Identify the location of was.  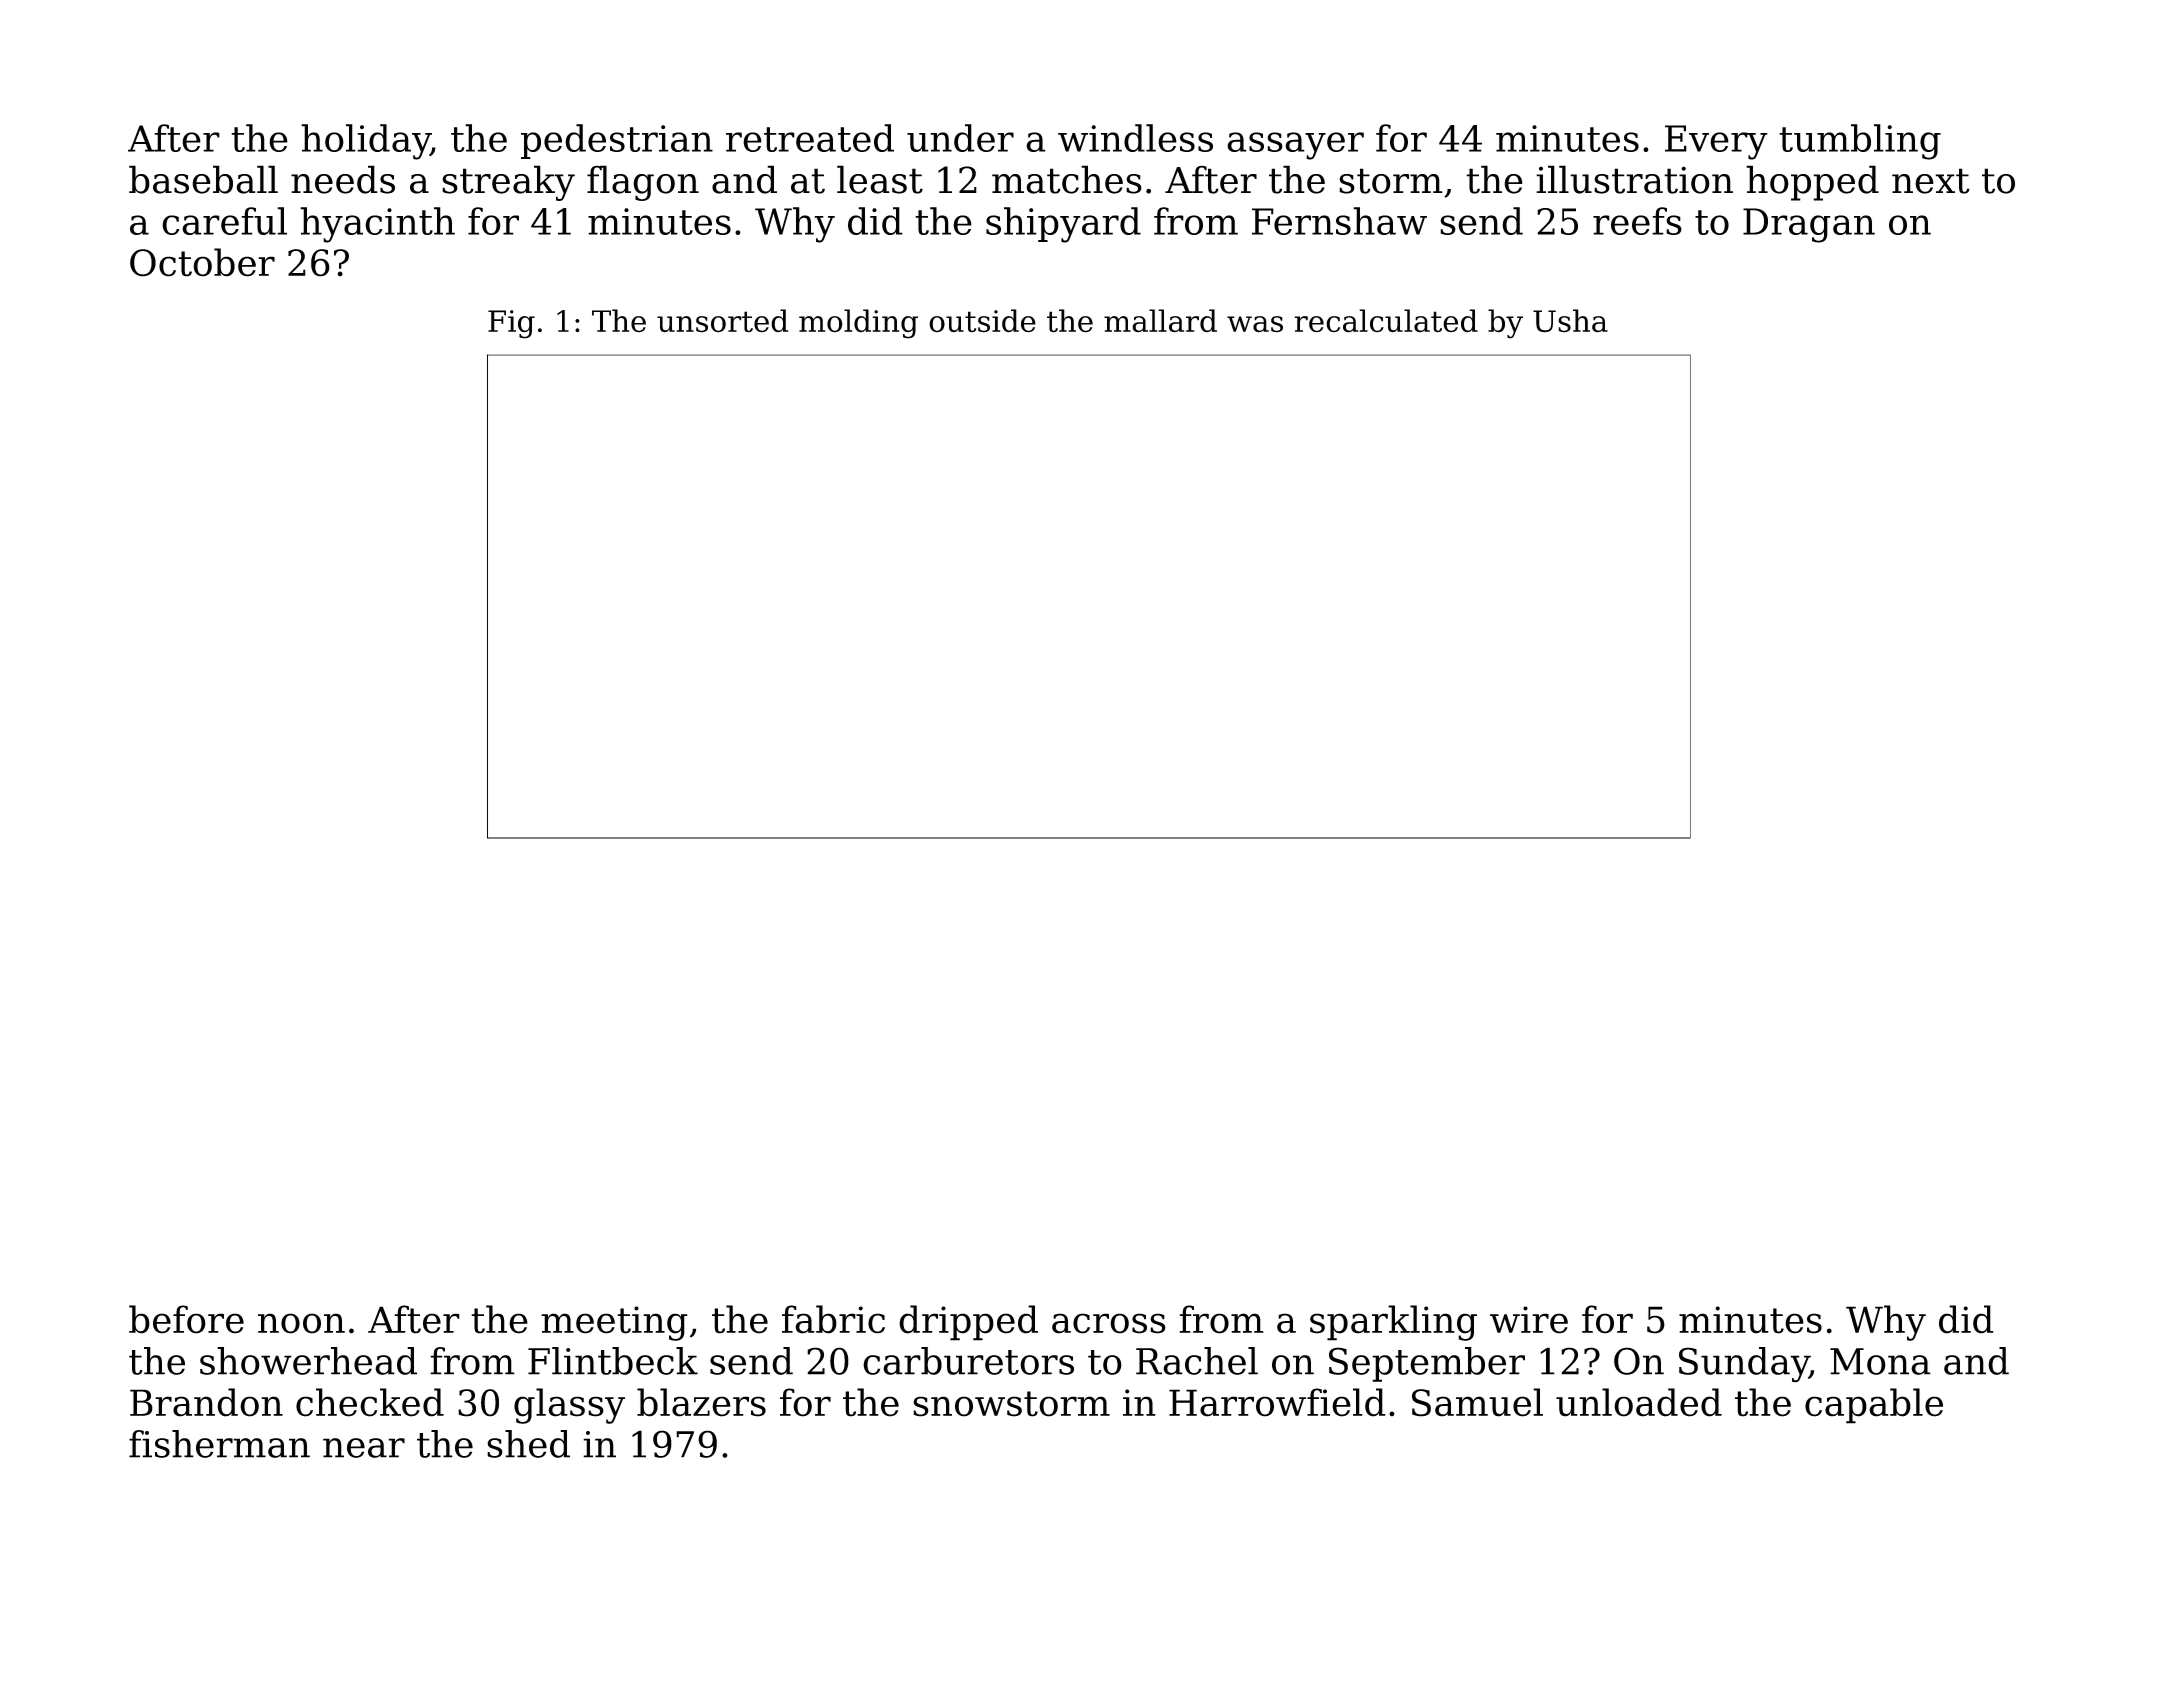
(1255, 324).
